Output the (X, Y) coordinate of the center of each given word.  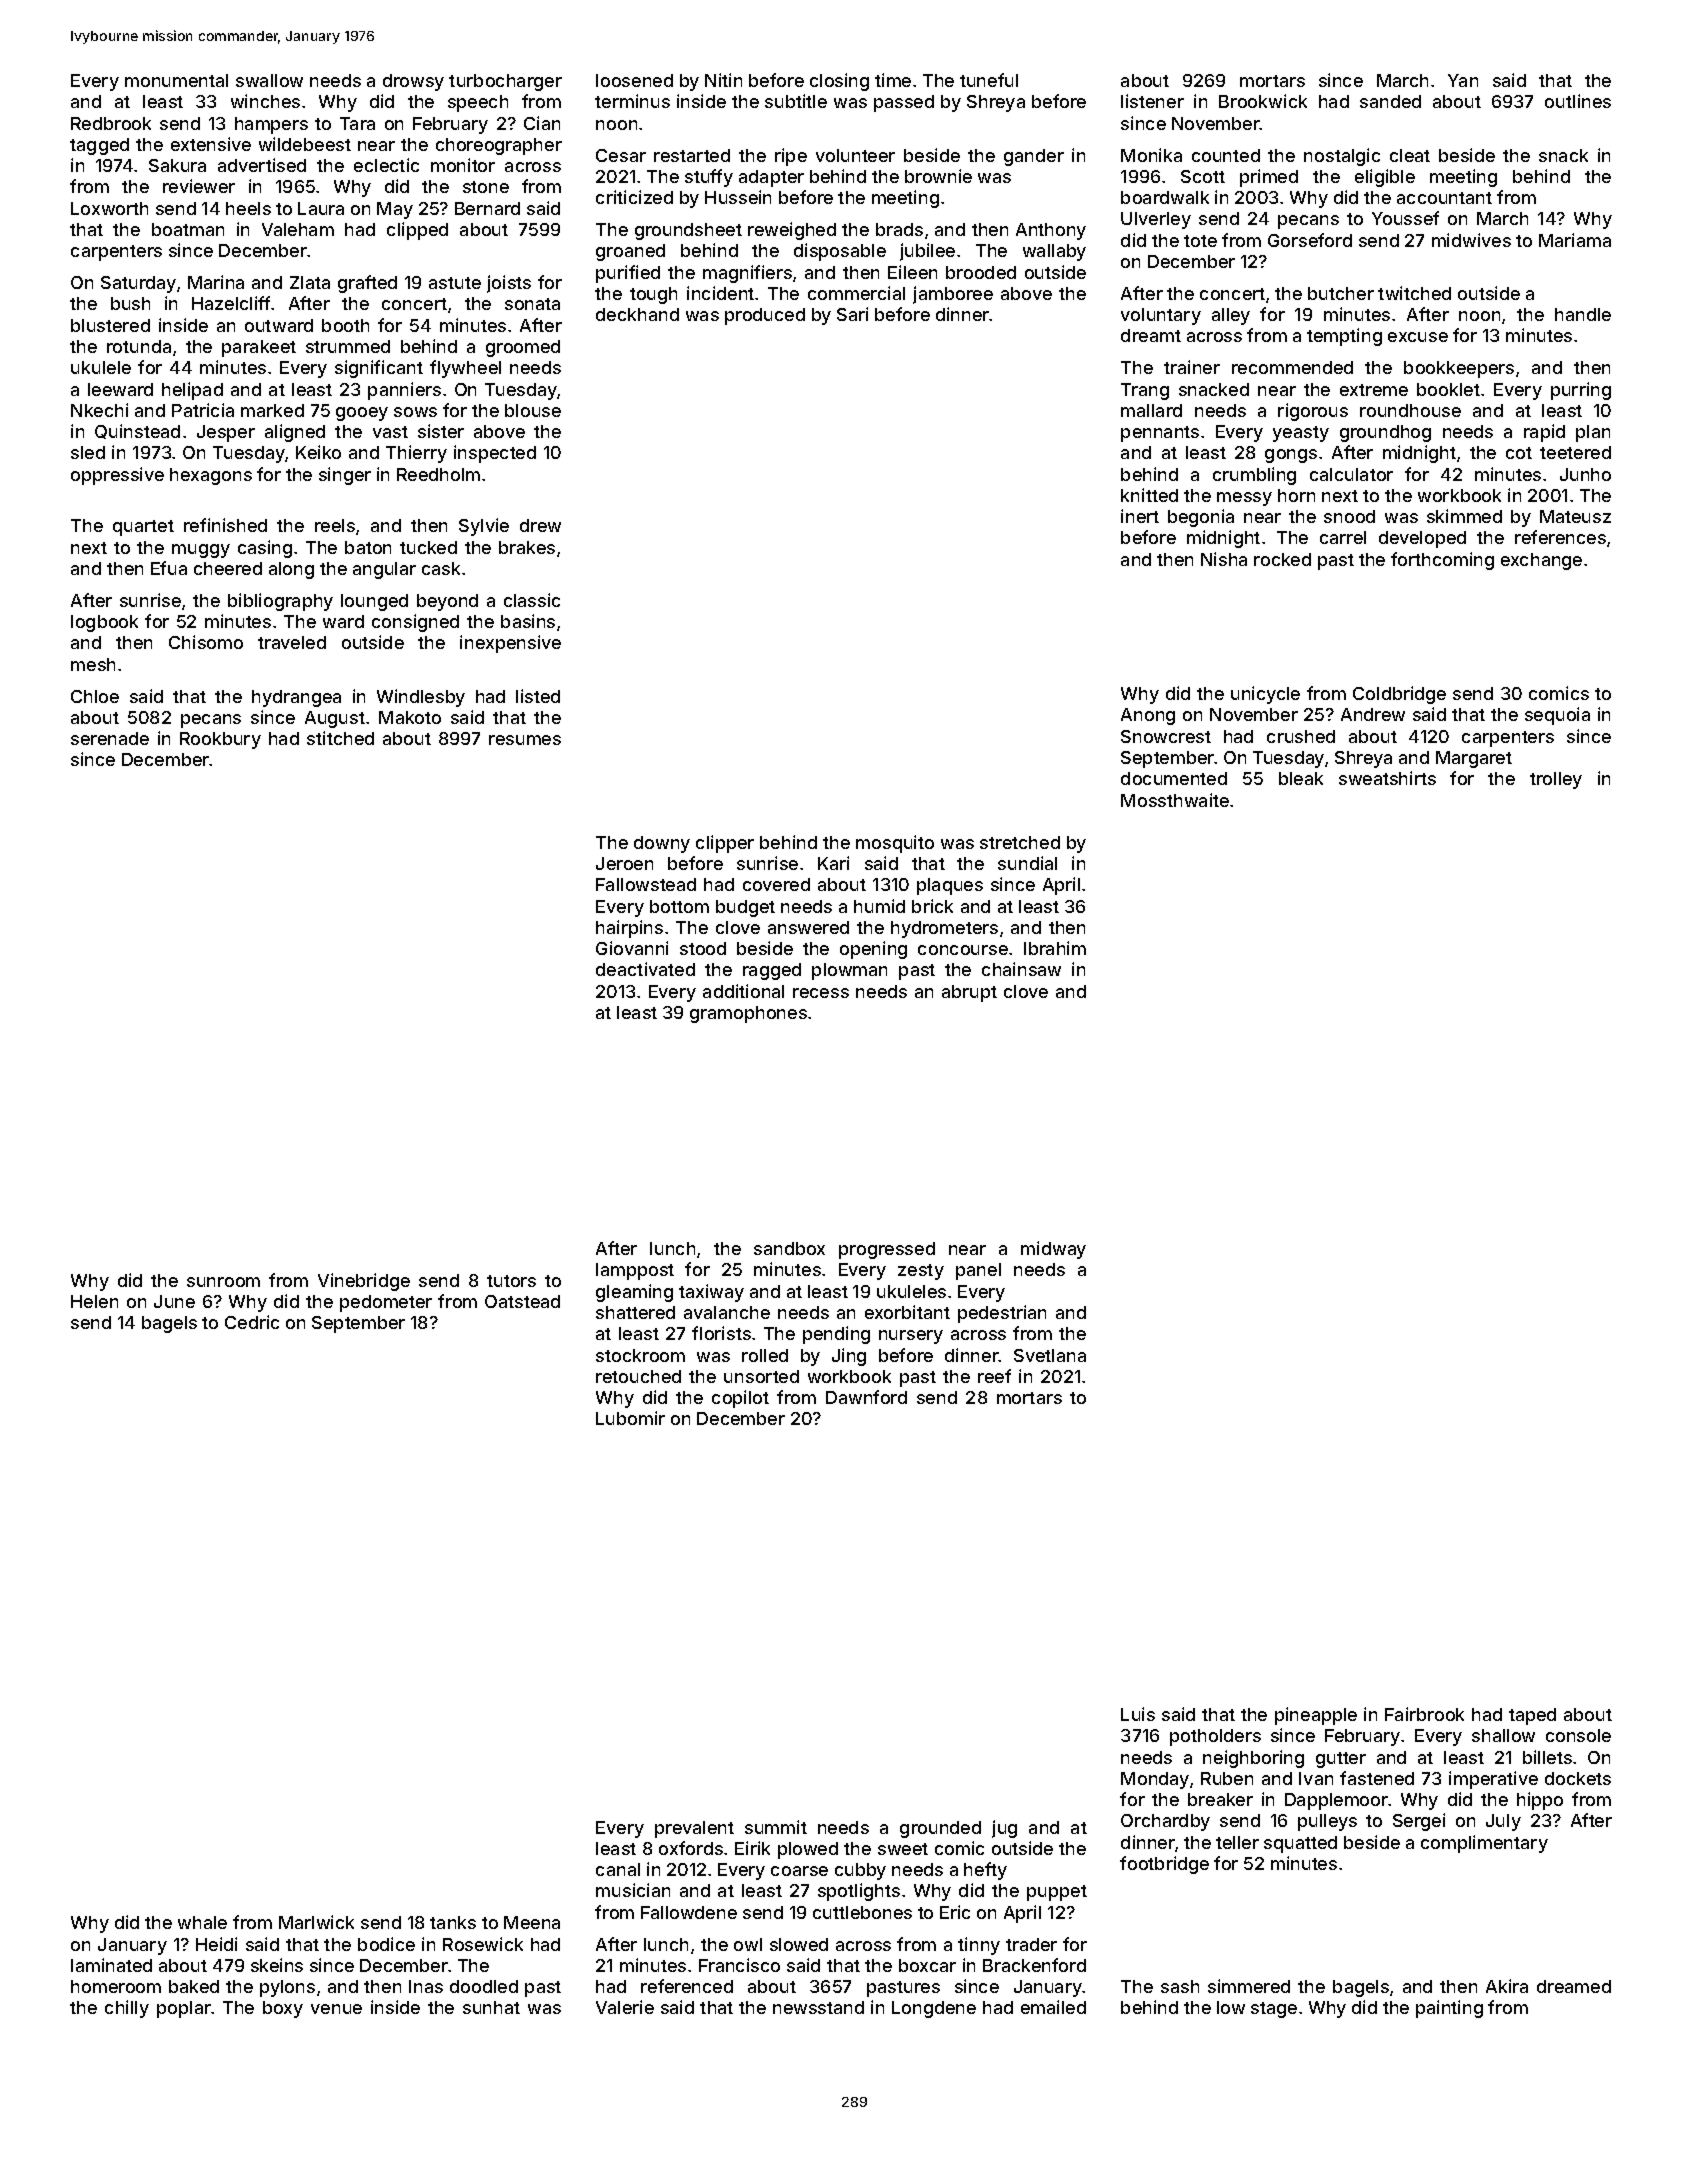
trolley (1556, 780)
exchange (1541, 561)
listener (1152, 101)
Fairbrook (1424, 1714)
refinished (225, 525)
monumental (176, 80)
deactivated (645, 969)
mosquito (895, 844)
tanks (453, 1922)
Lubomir (630, 1418)
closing (839, 82)
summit (776, 1827)
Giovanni (632, 948)
